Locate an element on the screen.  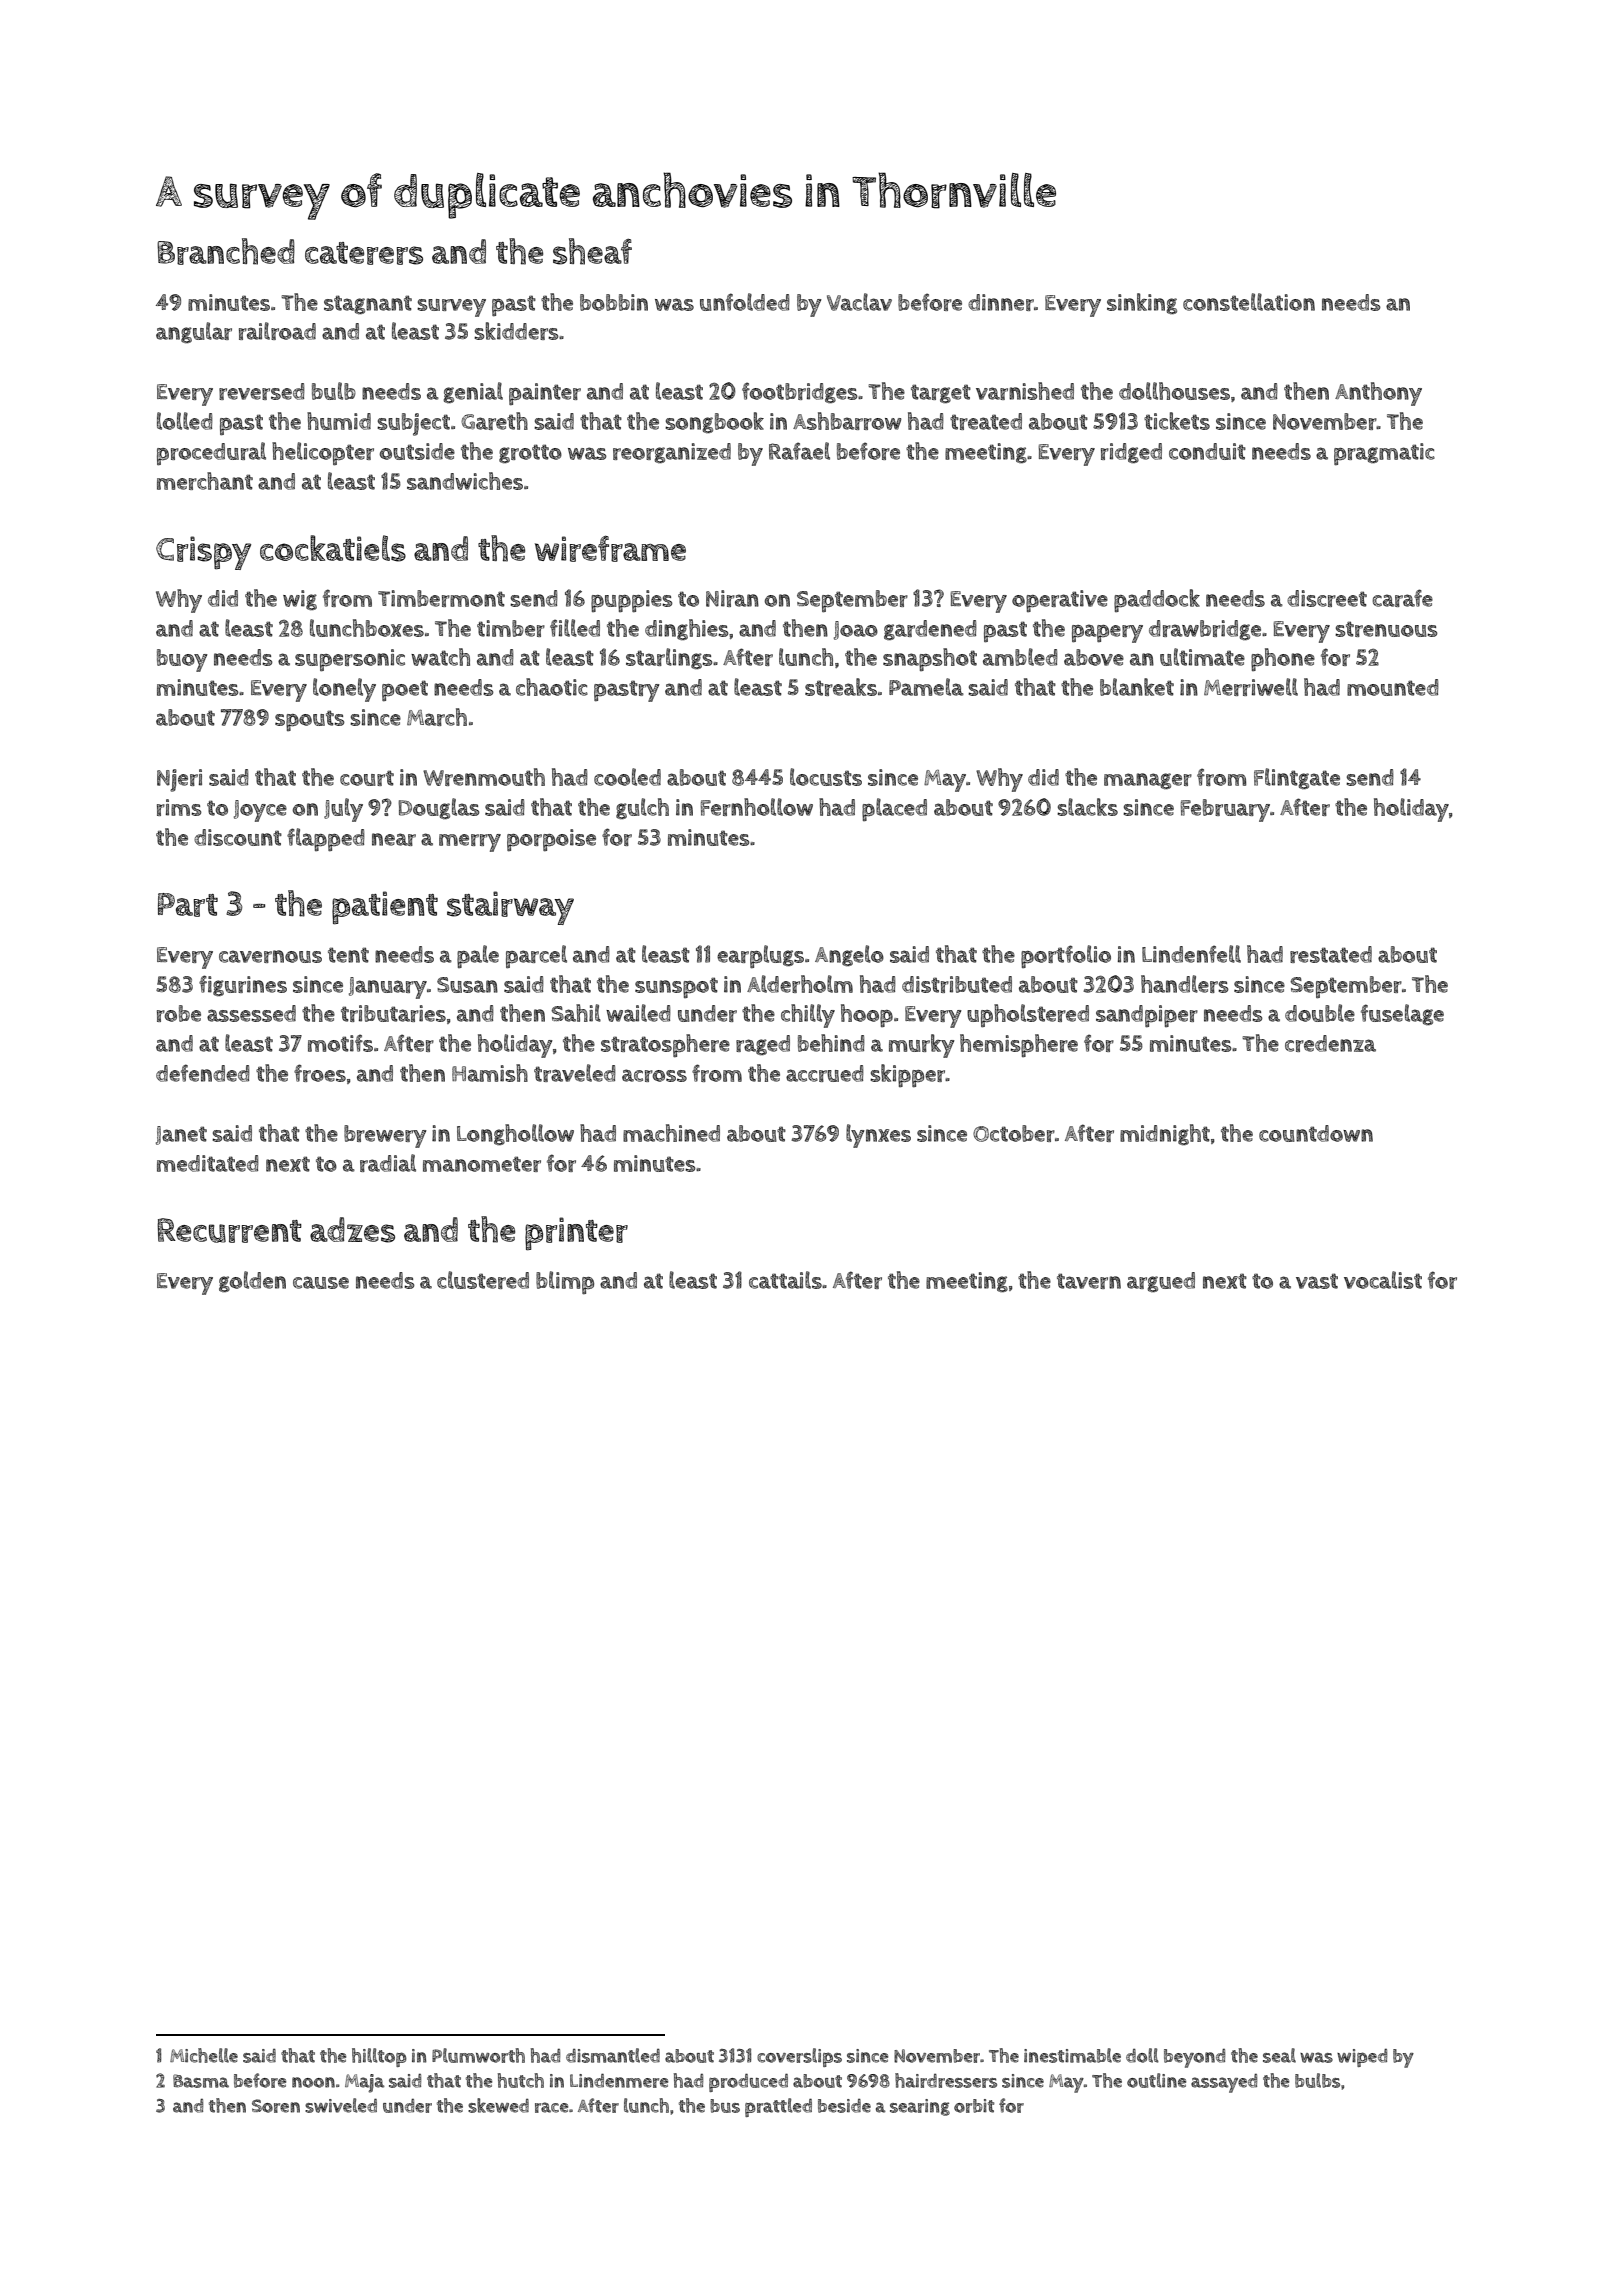
sheaf is located at coordinates (592, 251).
